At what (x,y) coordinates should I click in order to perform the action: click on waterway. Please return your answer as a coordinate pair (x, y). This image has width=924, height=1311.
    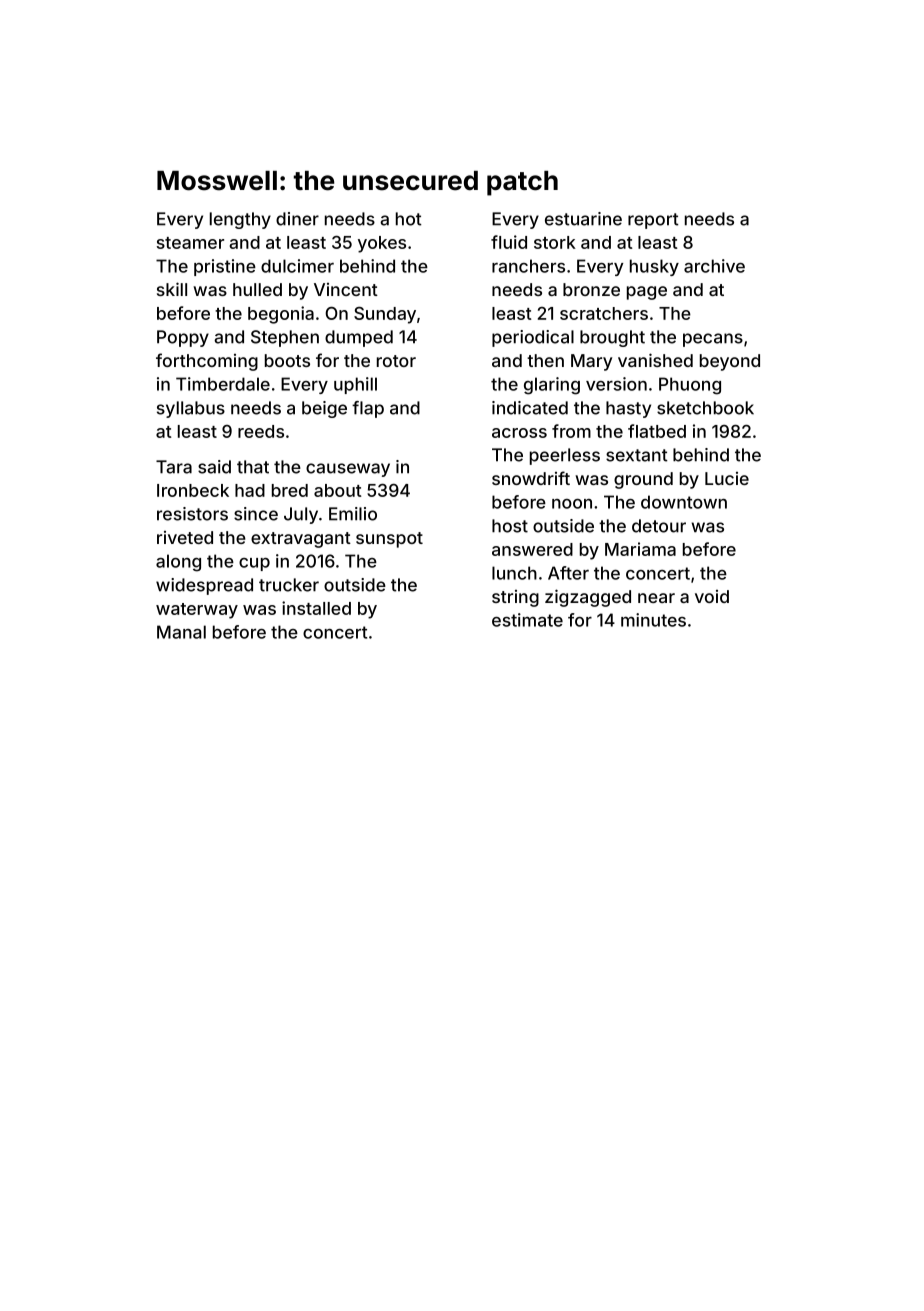
    Looking at the image, I should click on (197, 611).
